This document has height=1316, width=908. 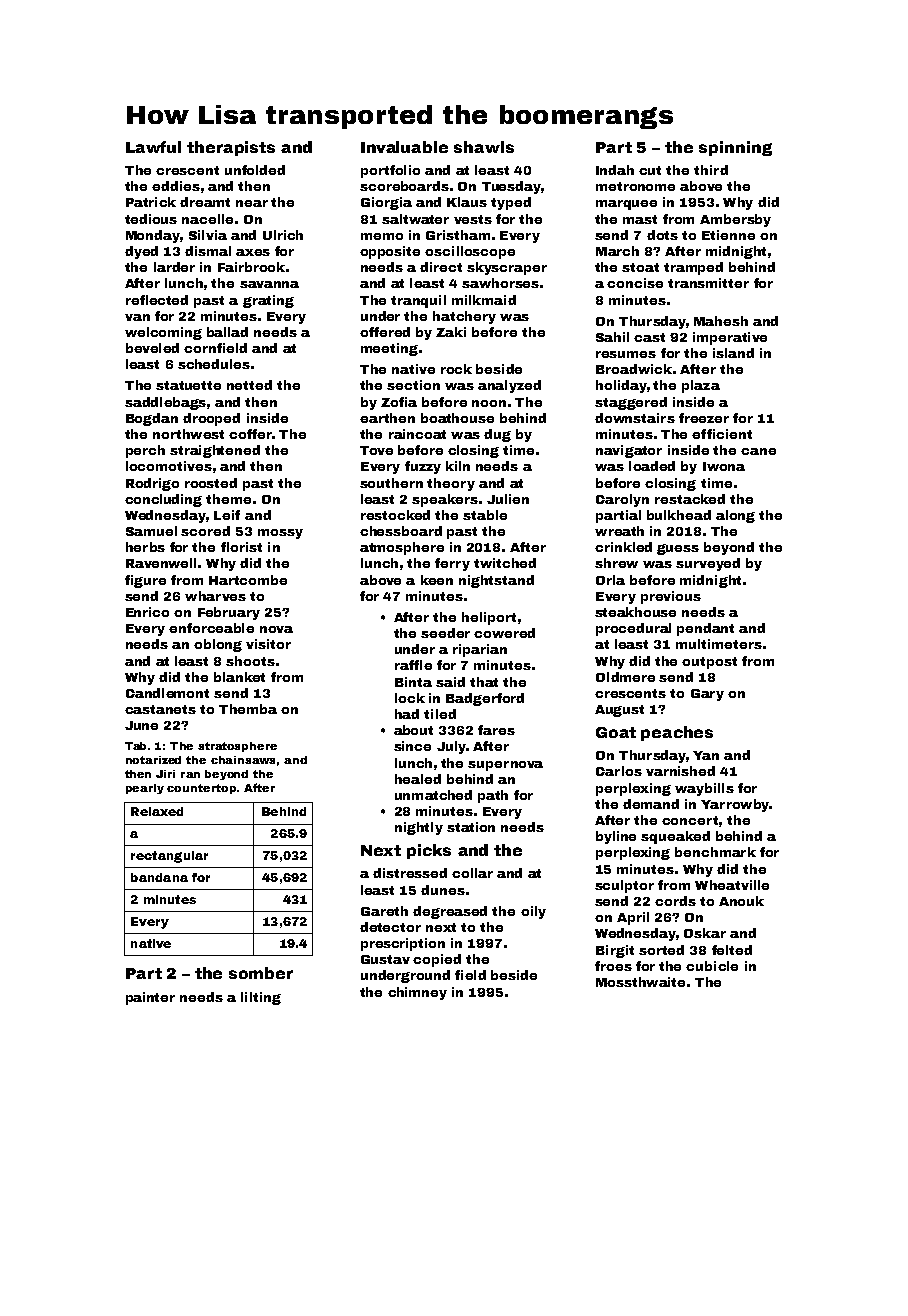 What do you see at coordinates (231, 148) in the document?
I see `therapists` at bounding box center [231, 148].
